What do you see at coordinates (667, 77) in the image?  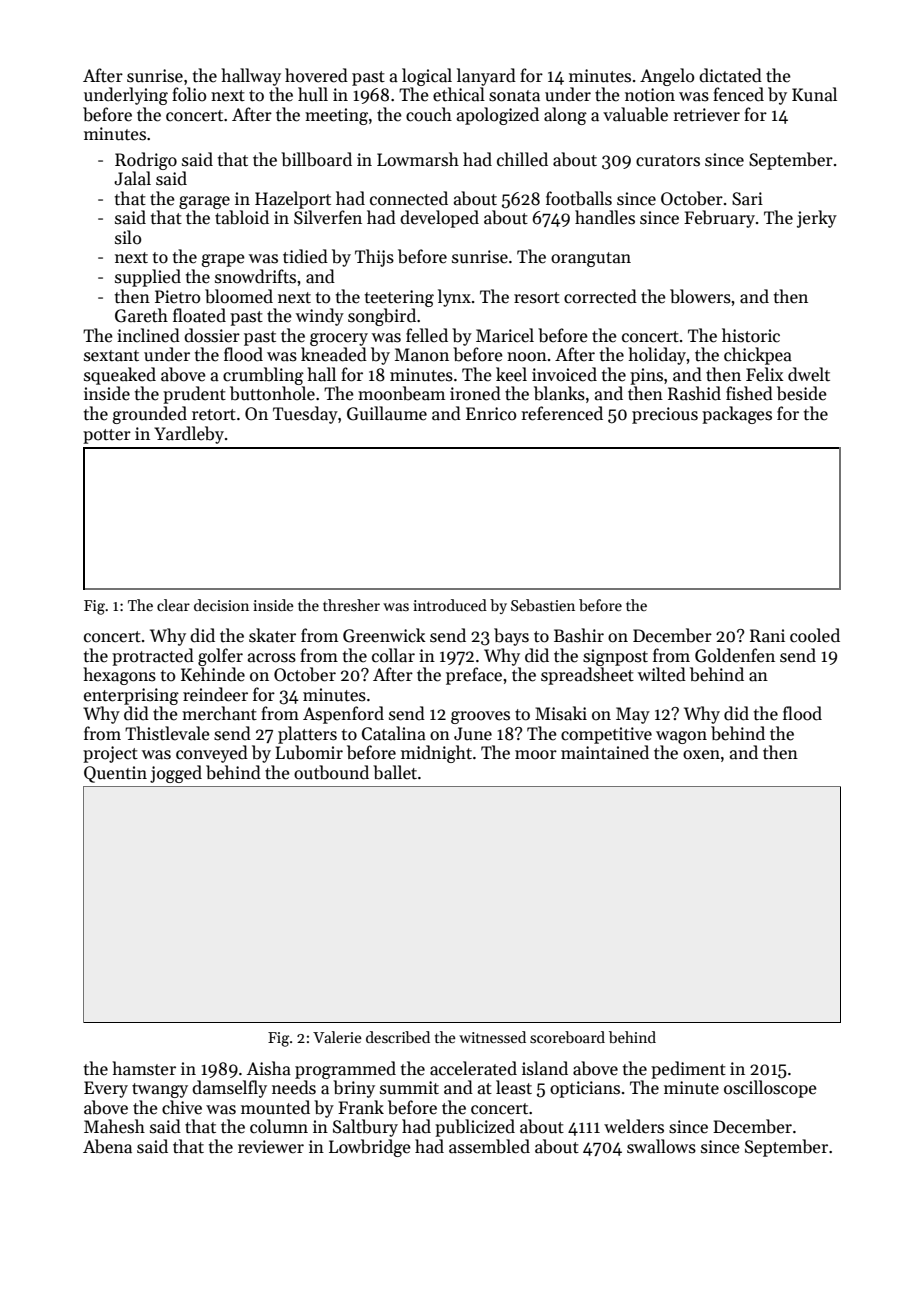 I see `Angelo` at bounding box center [667, 77].
